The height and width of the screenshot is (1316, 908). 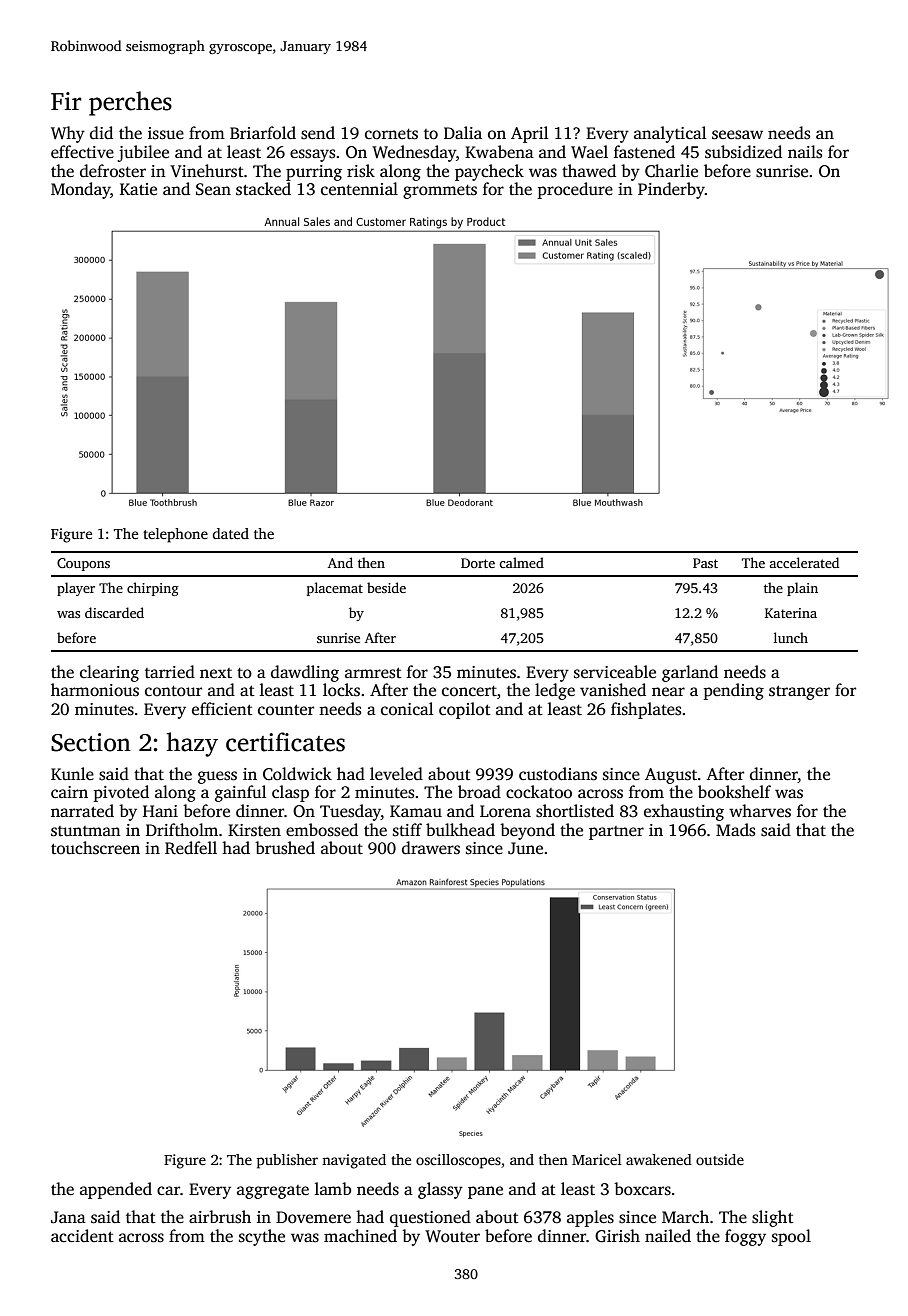 What do you see at coordinates (804, 562) in the screenshot?
I see `accelerated` at bounding box center [804, 562].
